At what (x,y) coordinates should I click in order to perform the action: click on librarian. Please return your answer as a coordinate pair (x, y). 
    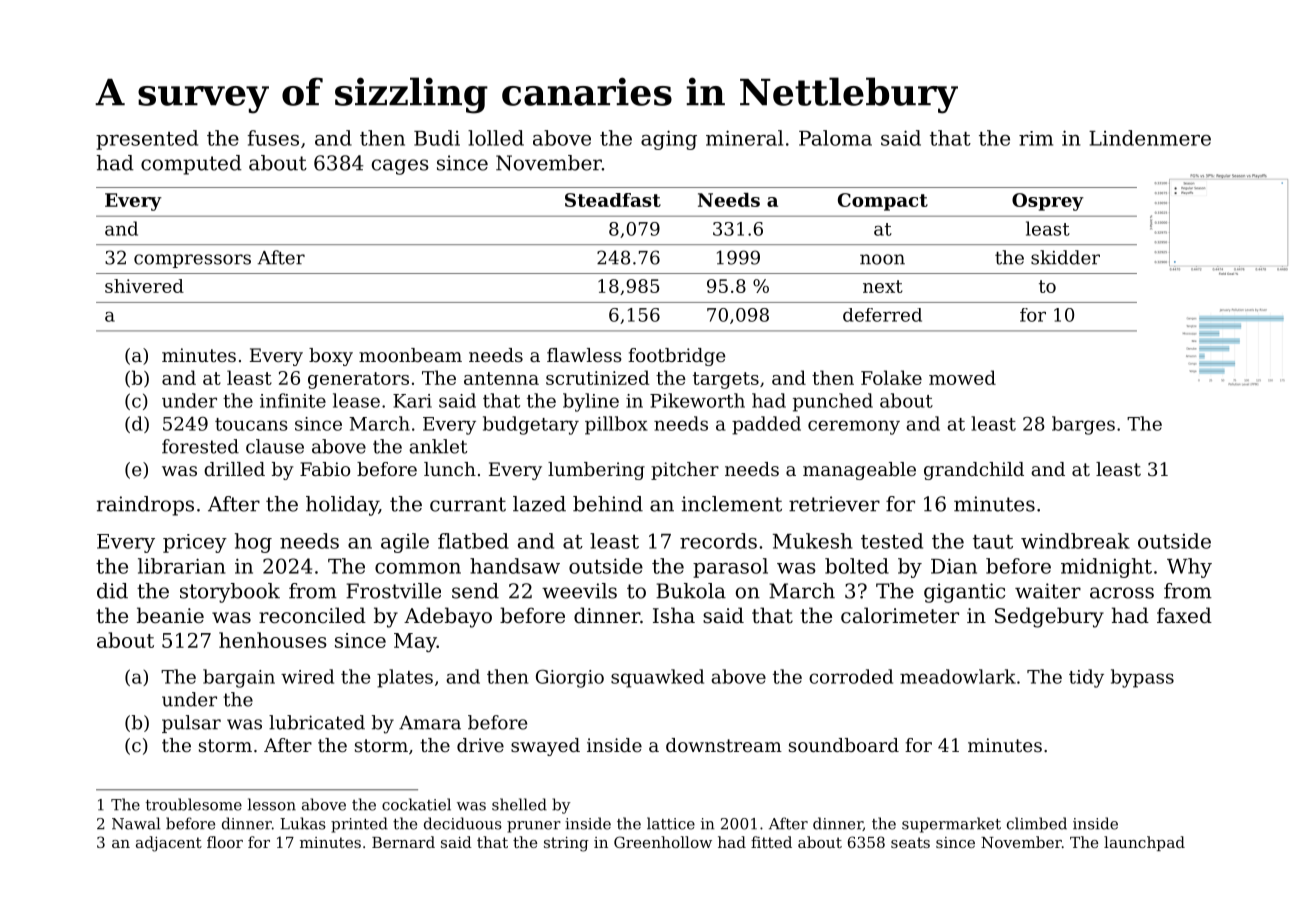
    Looking at the image, I should click on (181, 566).
